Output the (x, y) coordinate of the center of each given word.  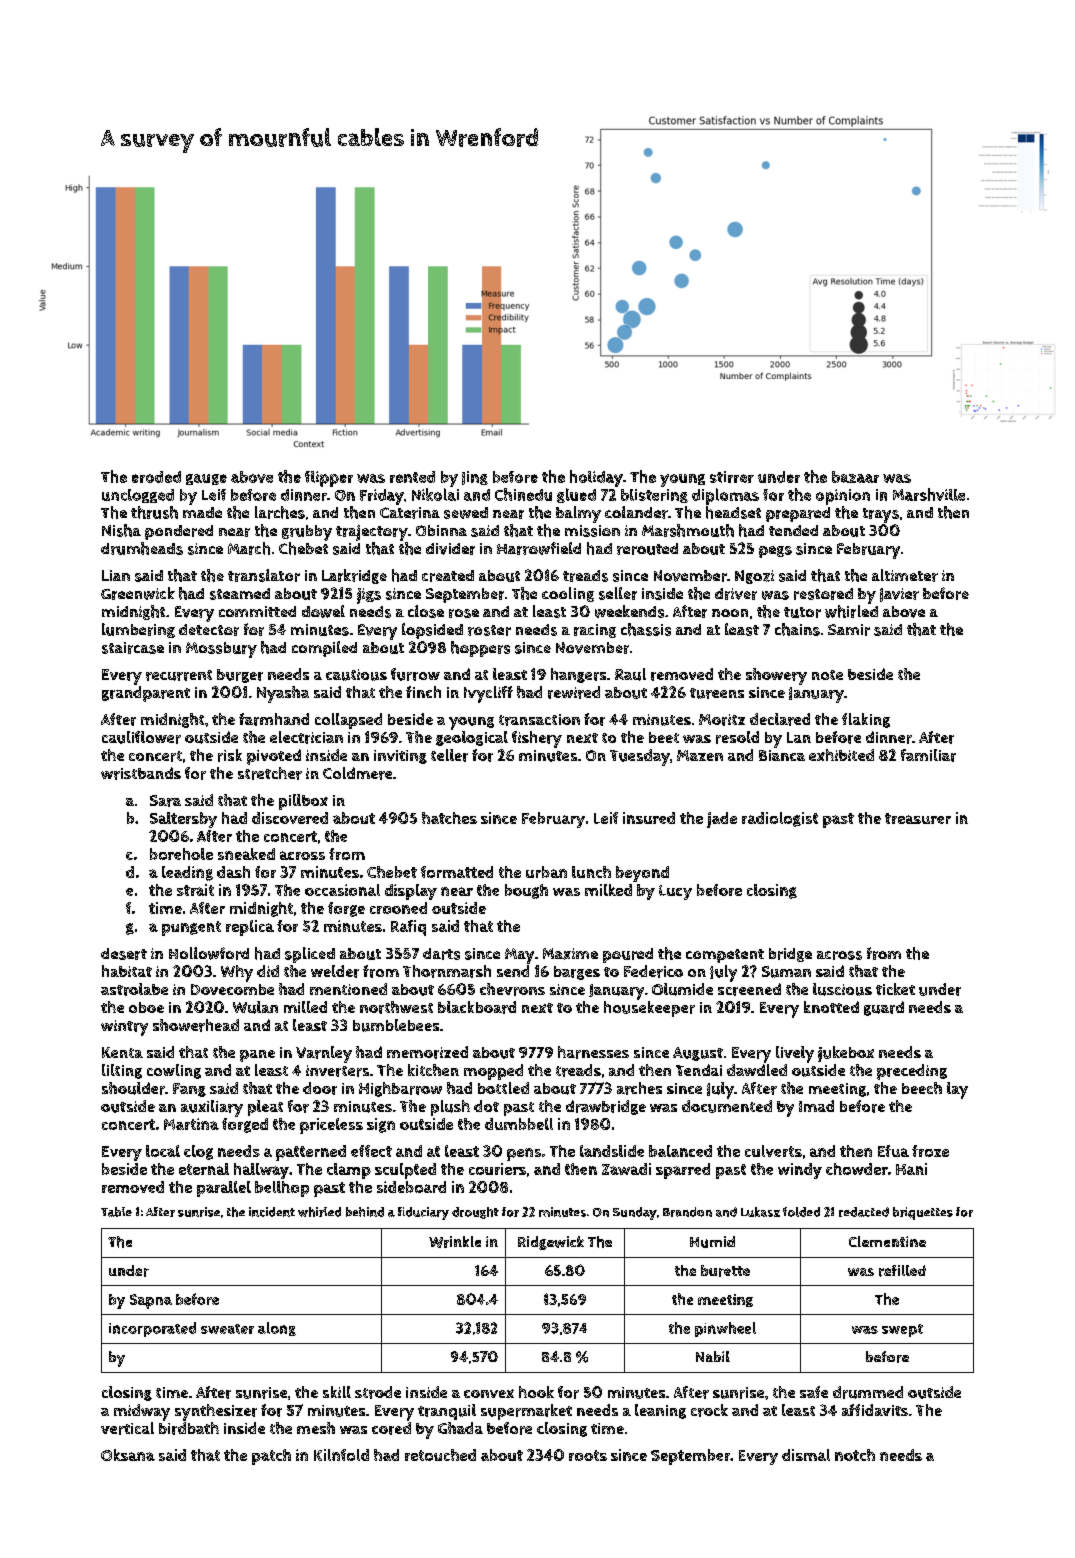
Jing (475, 478)
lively (795, 1054)
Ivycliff (488, 694)
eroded (156, 477)
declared (780, 719)
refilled (902, 1271)
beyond (642, 874)
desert (124, 954)
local (163, 1151)
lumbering (138, 630)
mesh (316, 1428)
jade (722, 820)
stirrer (732, 477)
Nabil (713, 1356)
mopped (493, 1072)
